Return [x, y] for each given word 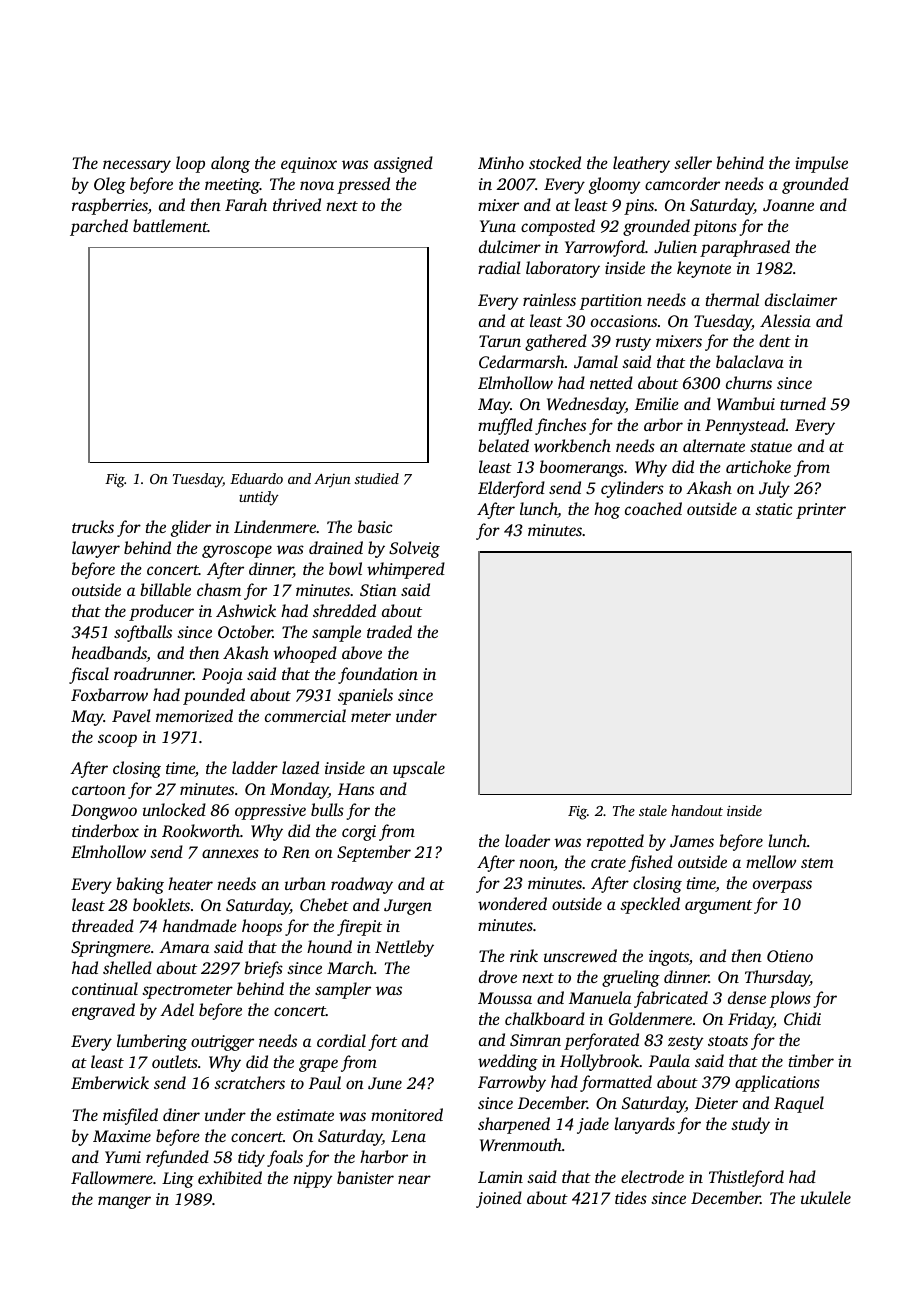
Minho [501, 162]
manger [124, 1202]
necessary [137, 166]
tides [631, 1197]
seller [693, 162]
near [414, 1179]
